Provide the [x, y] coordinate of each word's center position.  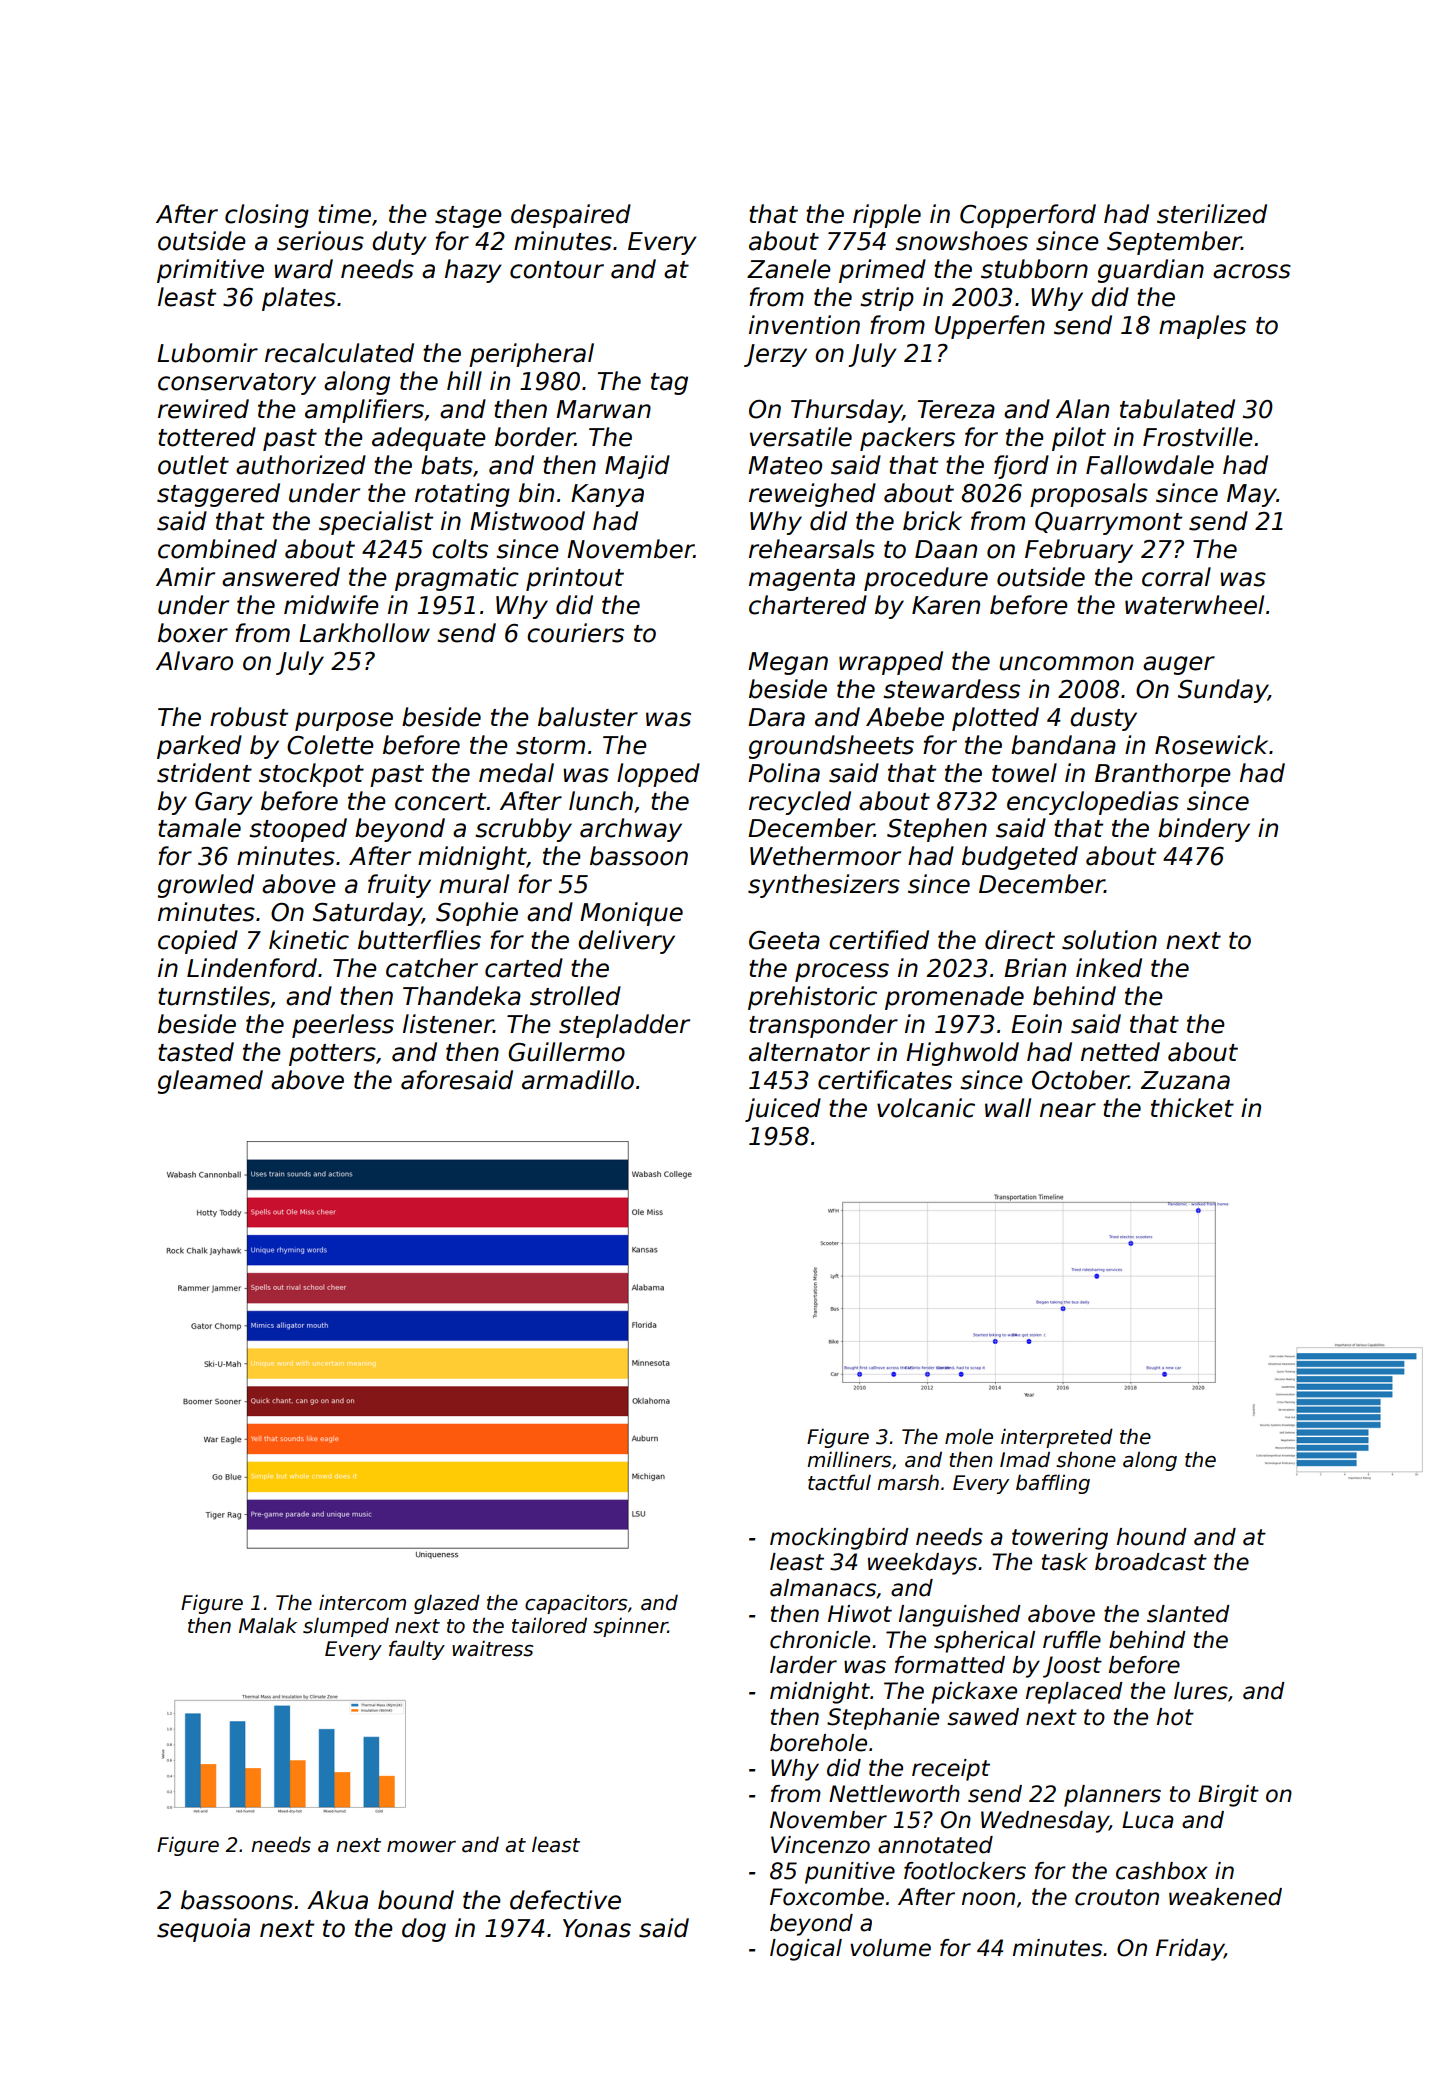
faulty [417, 1650]
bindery [1204, 830]
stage [468, 217]
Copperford [1028, 216]
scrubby [523, 830]
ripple [887, 216]
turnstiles [214, 996]
